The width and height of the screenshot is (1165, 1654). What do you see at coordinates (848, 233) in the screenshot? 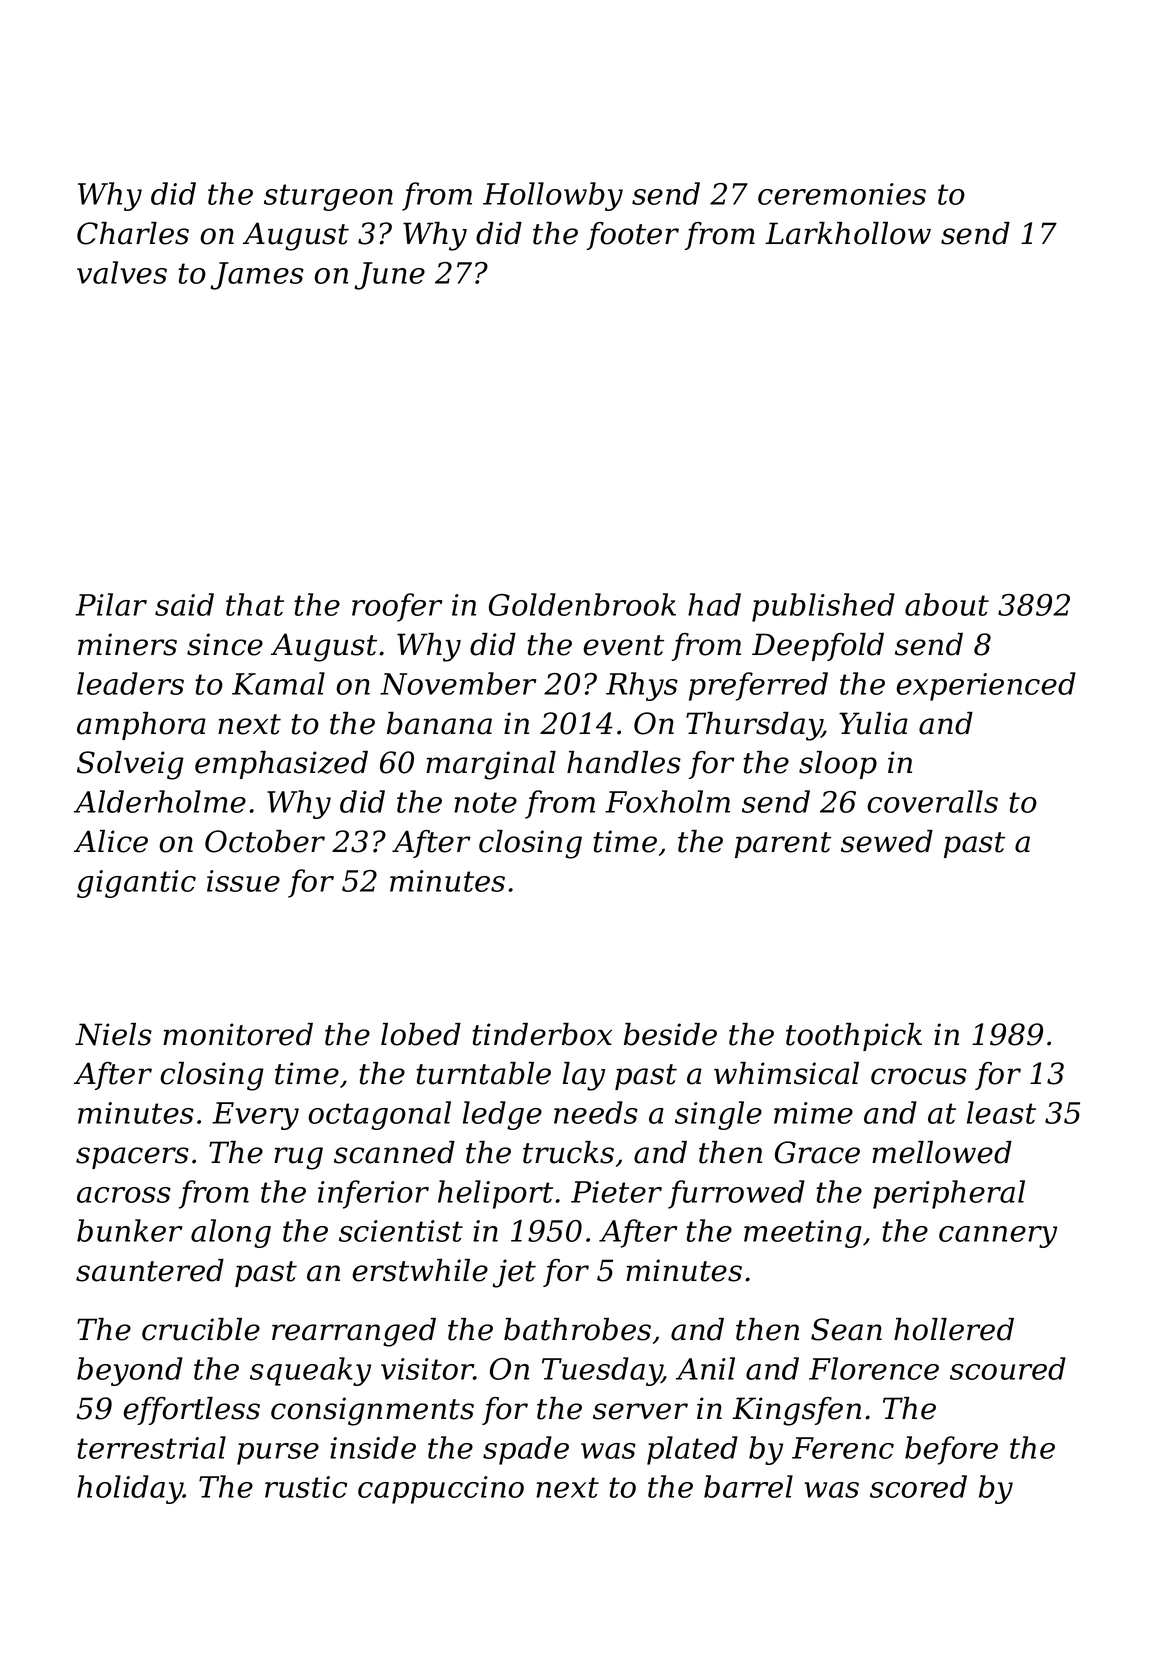
I see `Larkhollow` at bounding box center [848, 233].
